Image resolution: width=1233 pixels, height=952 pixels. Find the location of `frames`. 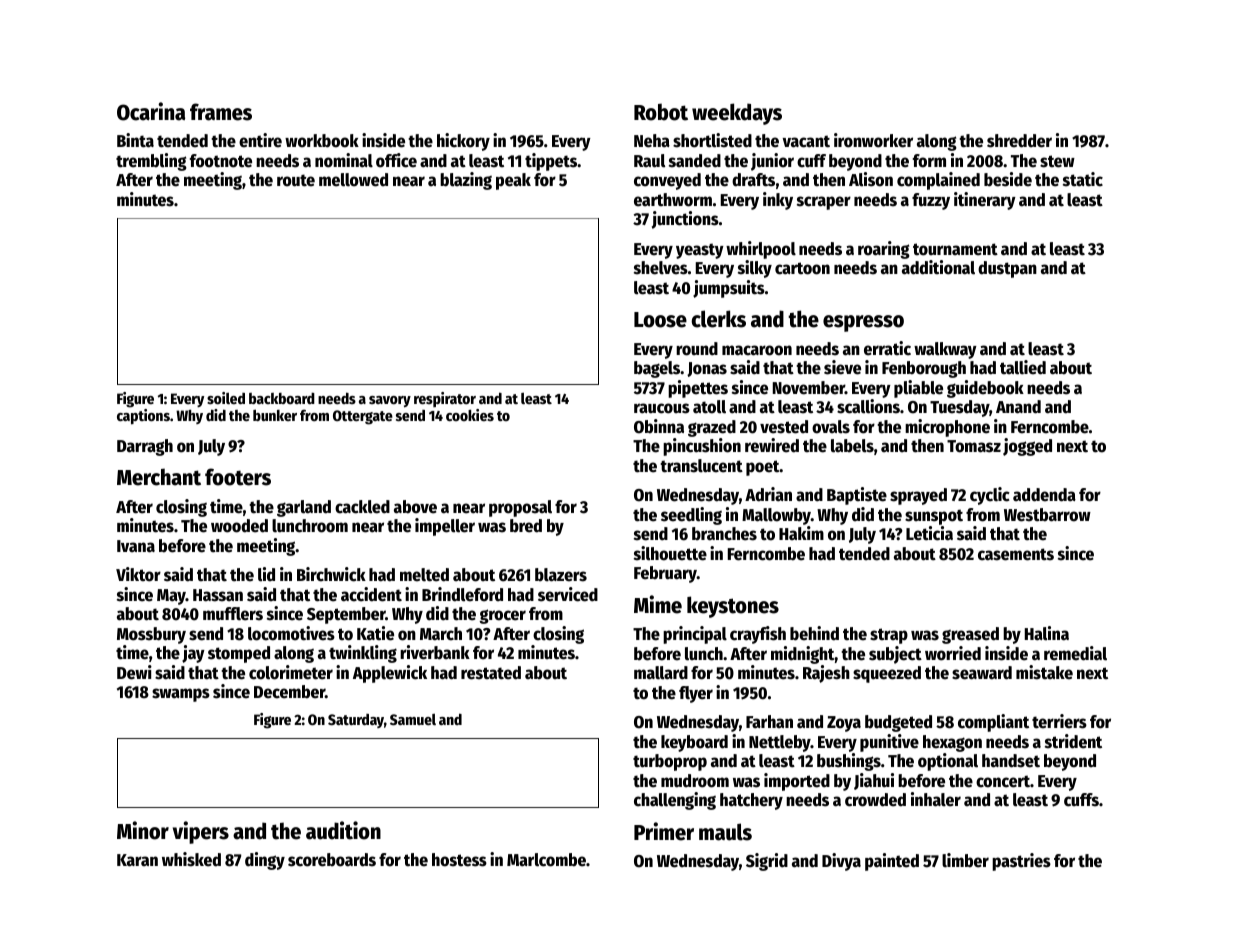

frames is located at coordinates (221, 112).
